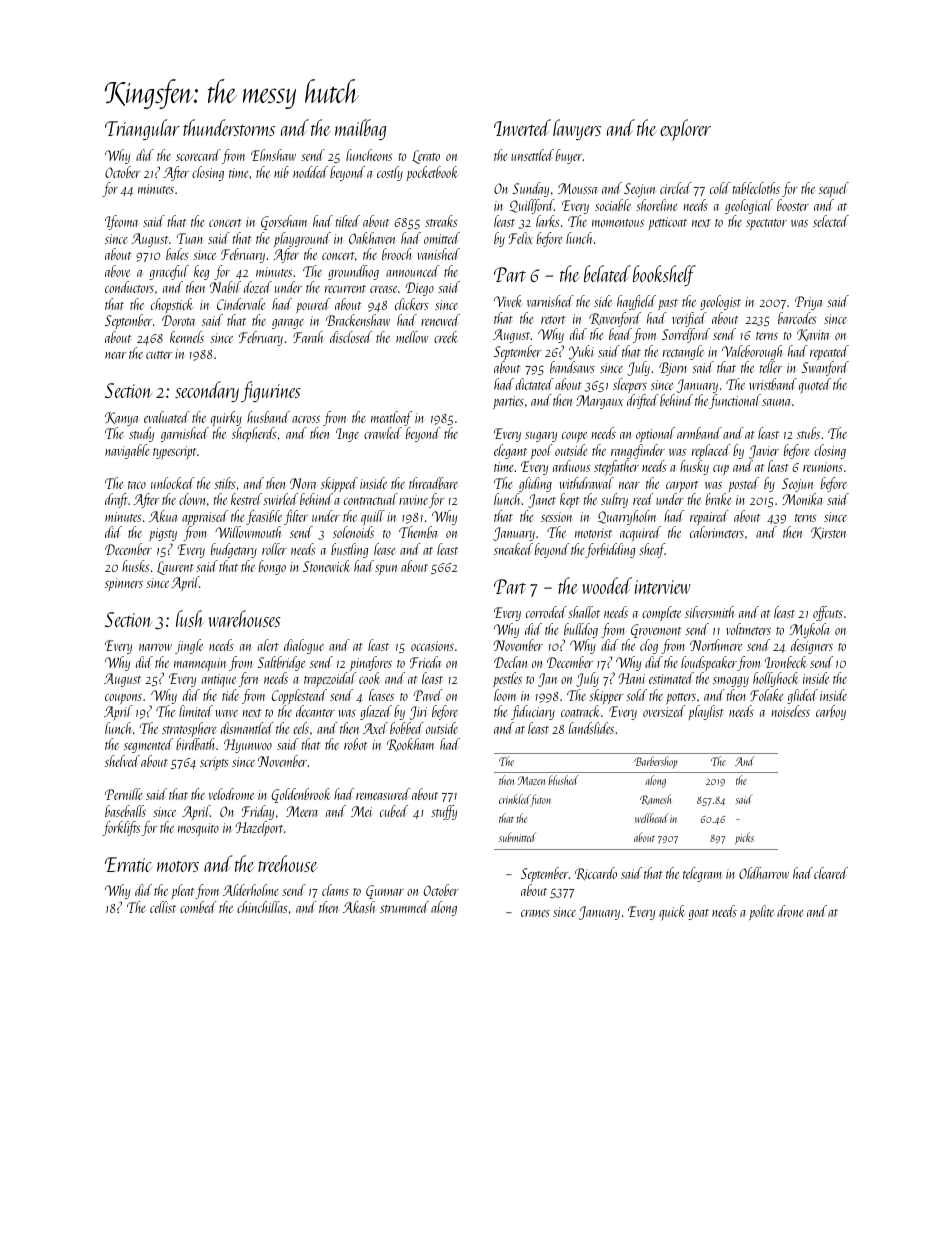 The image size is (952, 1233). I want to click on Meera, so click(302, 811).
